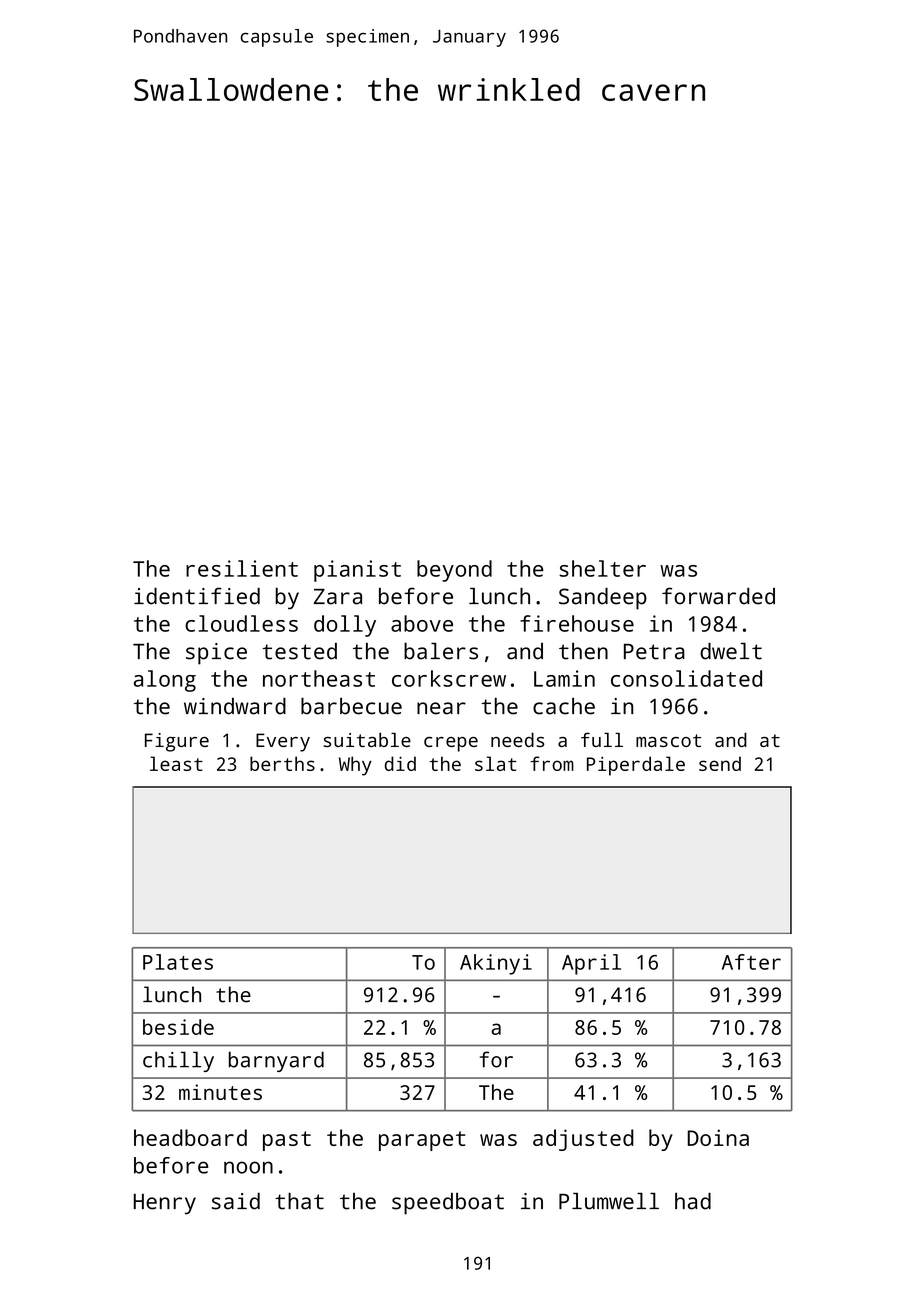  Describe the element at coordinates (451, 744) in the image. I see `crepe` at that location.
